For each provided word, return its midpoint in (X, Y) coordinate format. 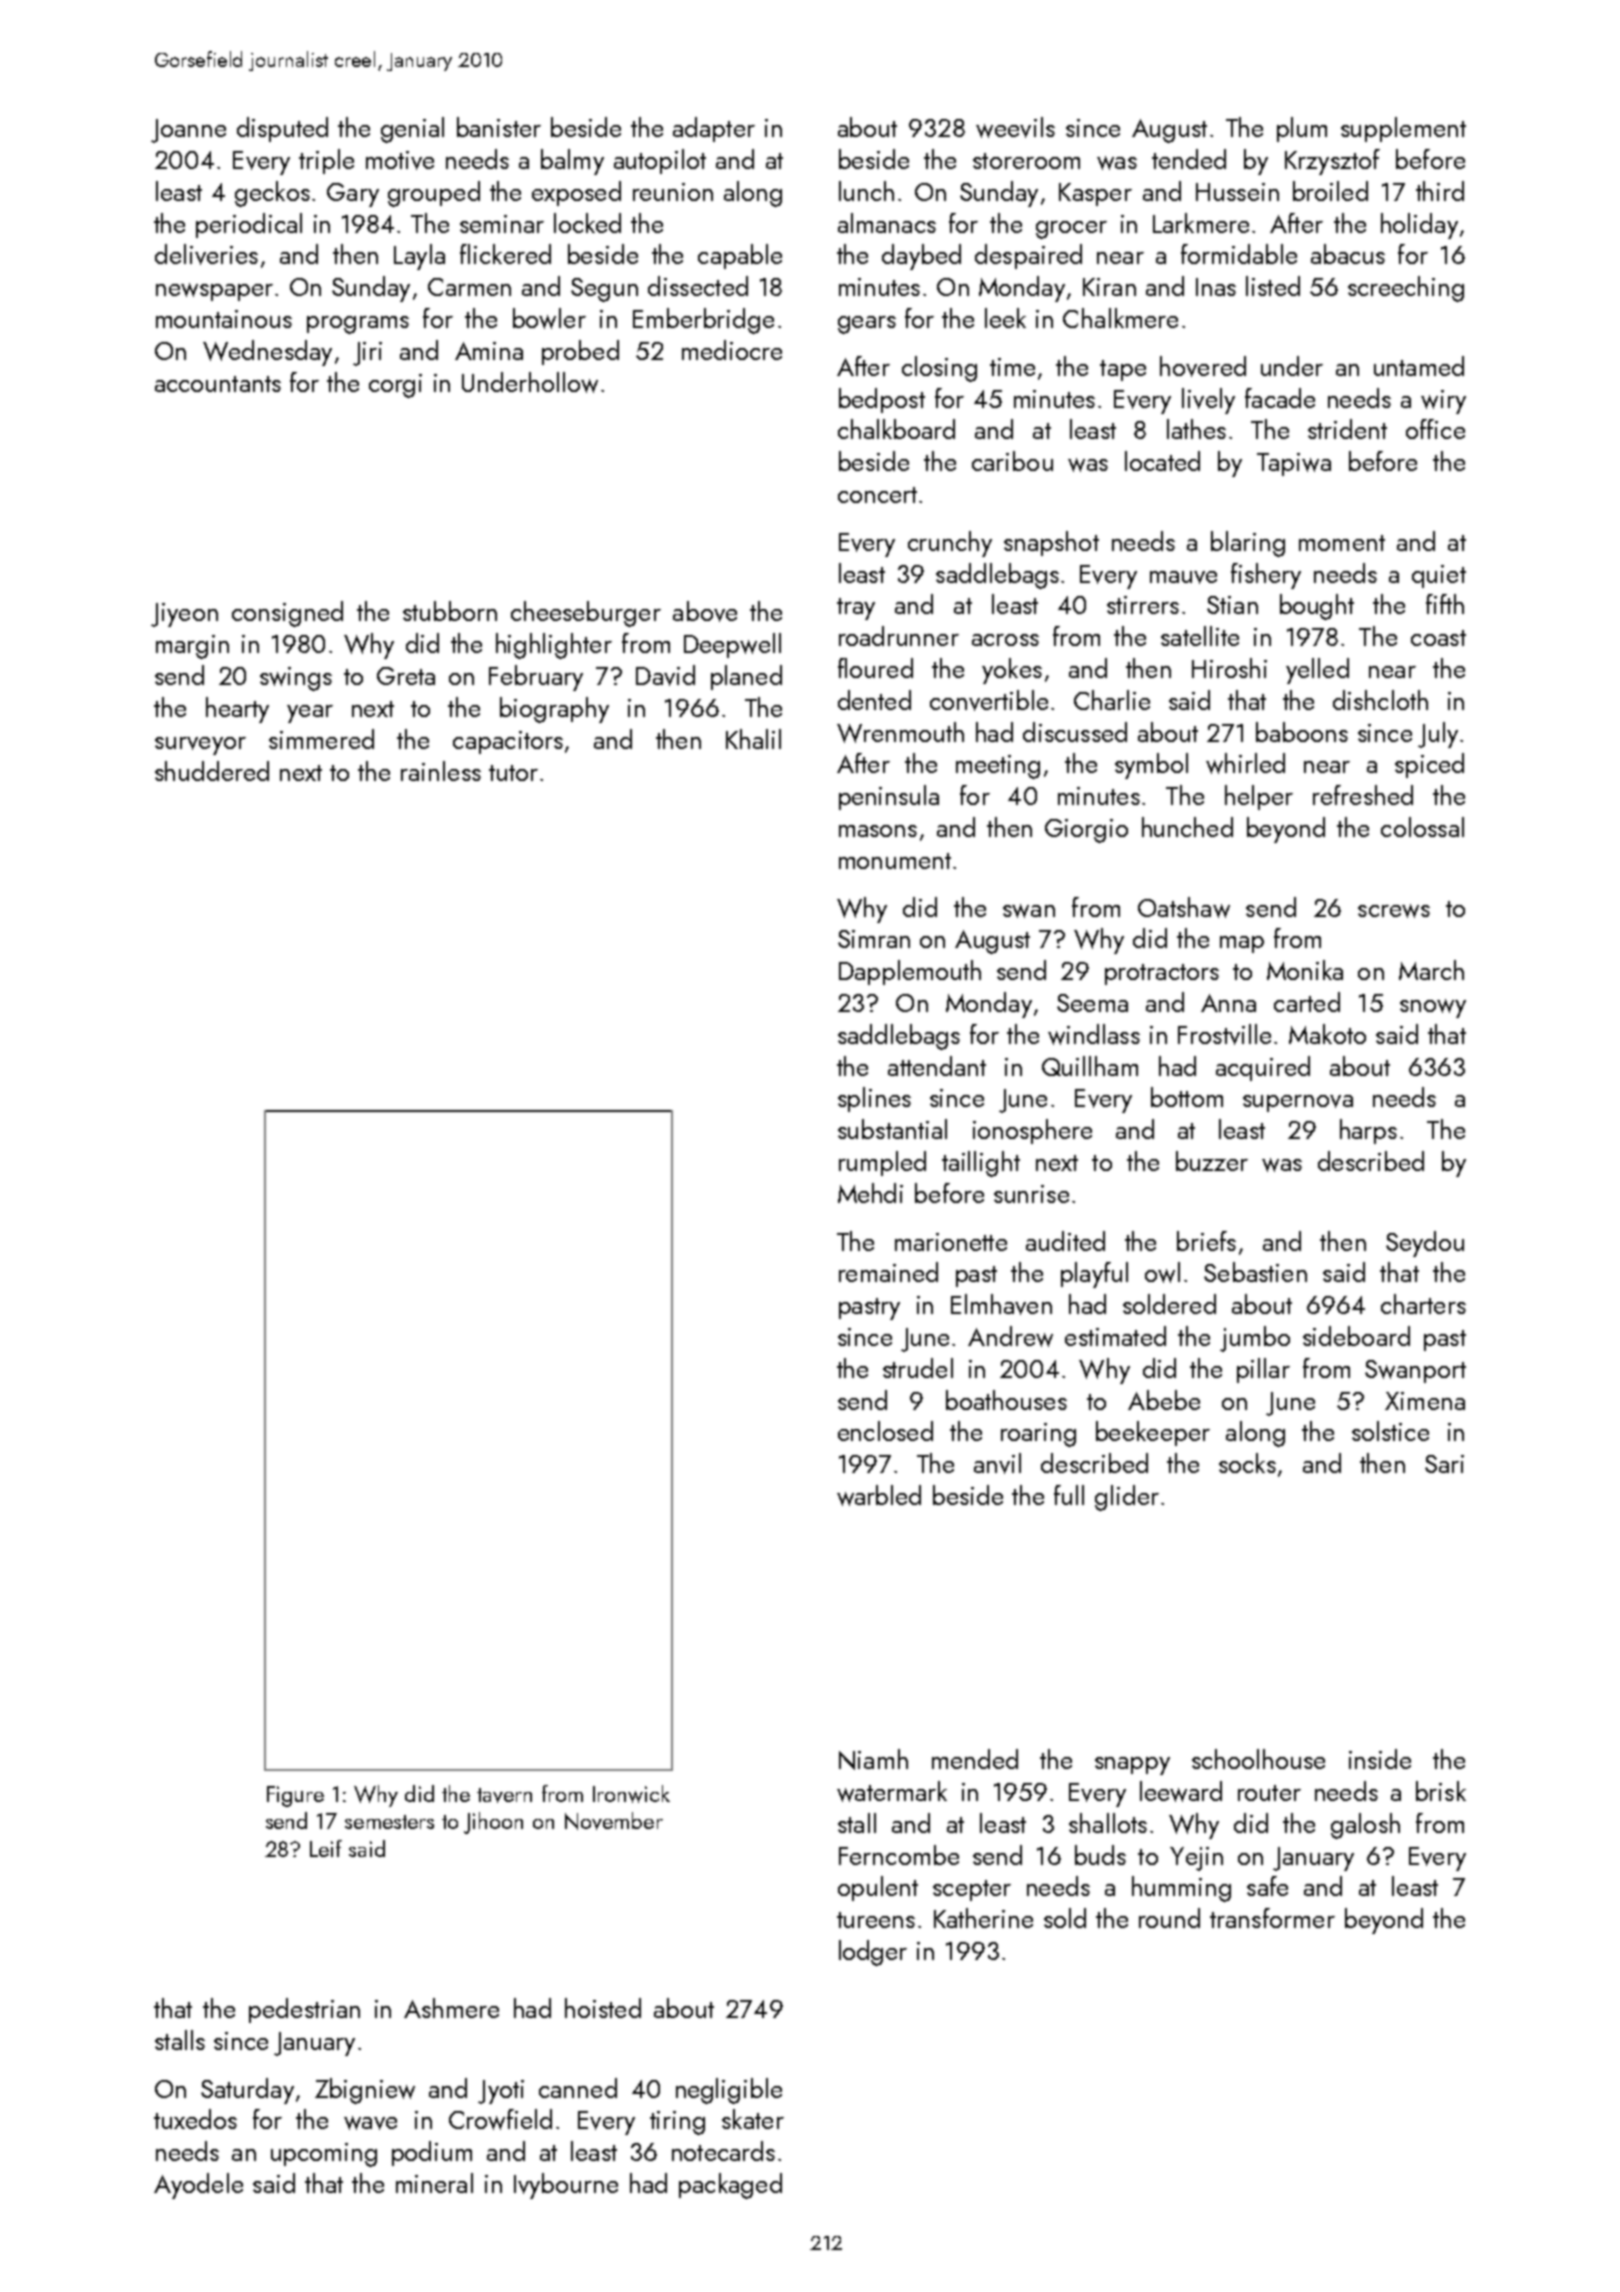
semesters (389, 1822)
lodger (873, 1953)
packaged (730, 2186)
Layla (419, 257)
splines (874, 1099)
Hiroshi (1229, 668)
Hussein (1237, 192)
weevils (1015, 127)
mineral (434, 2183)
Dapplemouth (910, 972)
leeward (1181, 1791)
